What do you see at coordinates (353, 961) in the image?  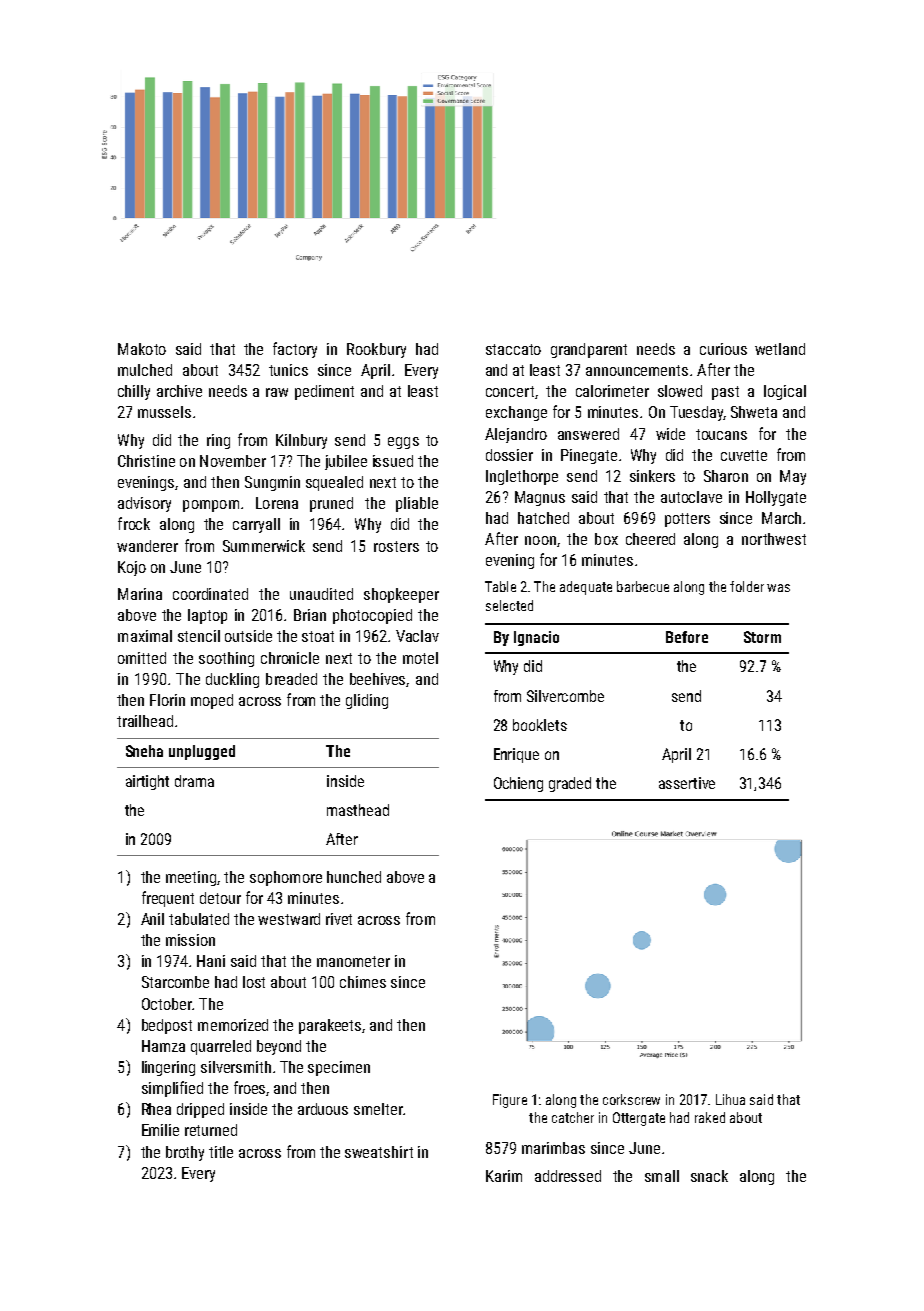 I see `manometer` at bounding box center [353, 961].
